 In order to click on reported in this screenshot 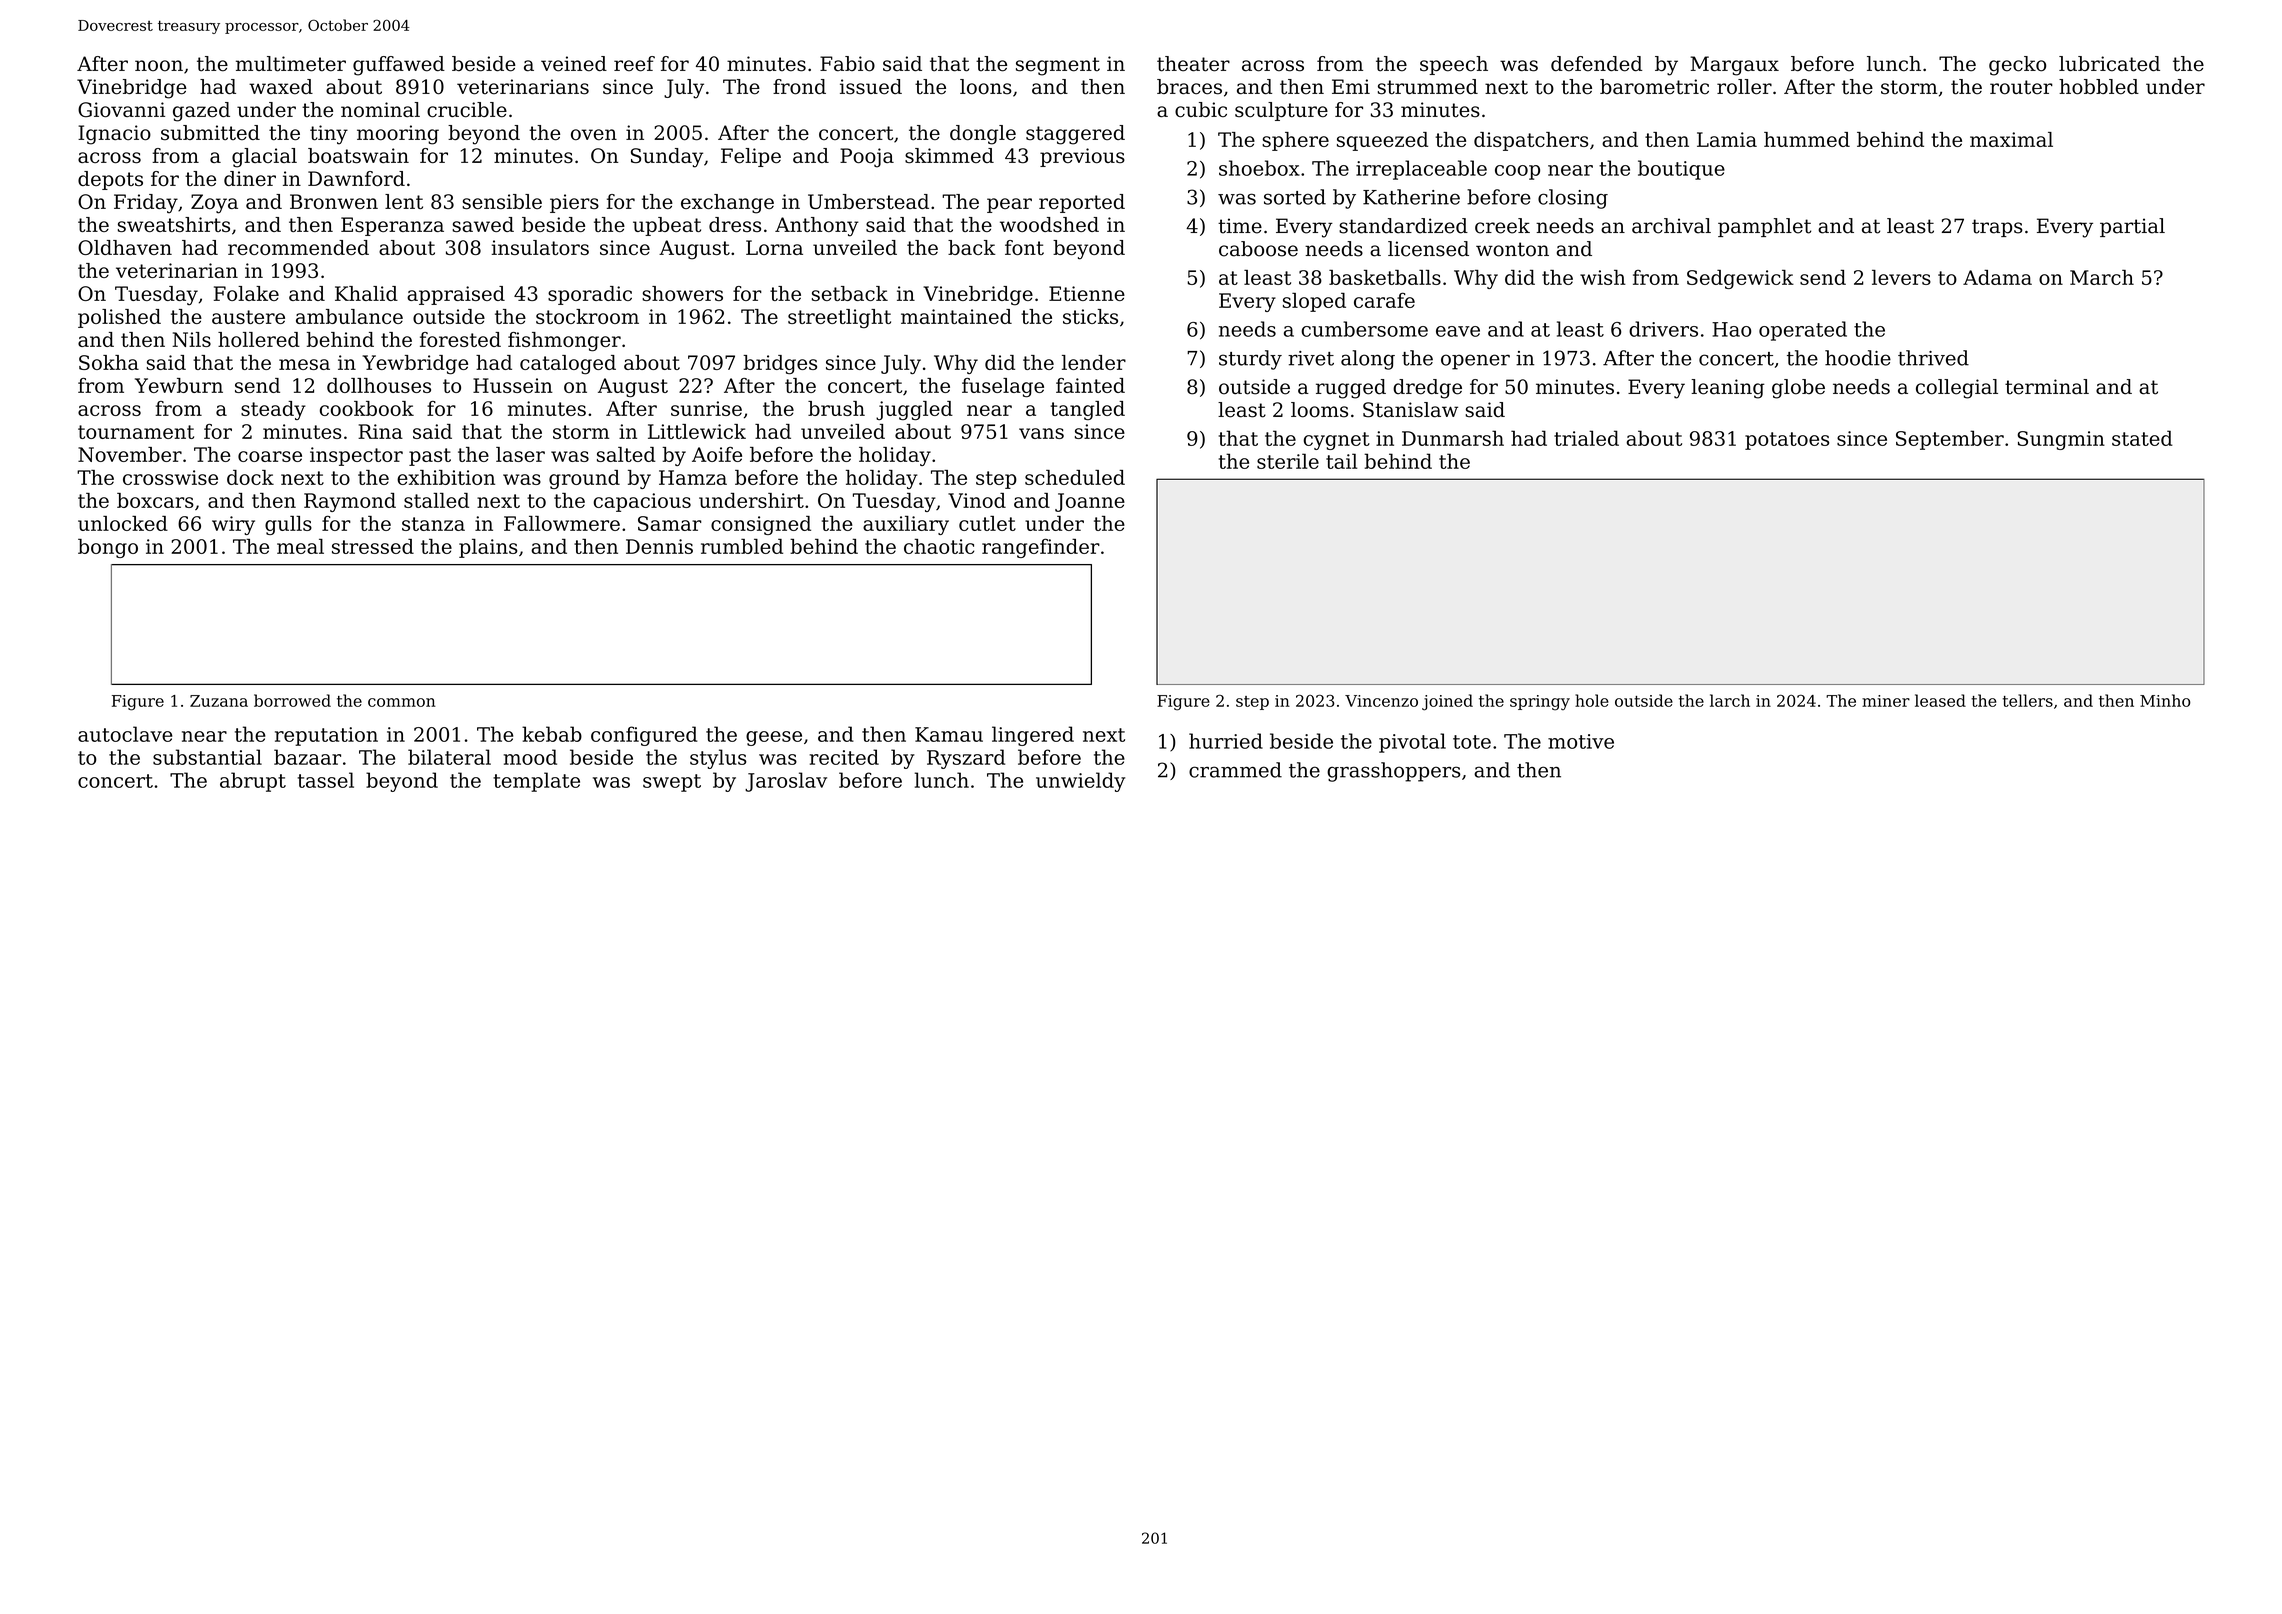, I will do `click(1082, 203)`.
